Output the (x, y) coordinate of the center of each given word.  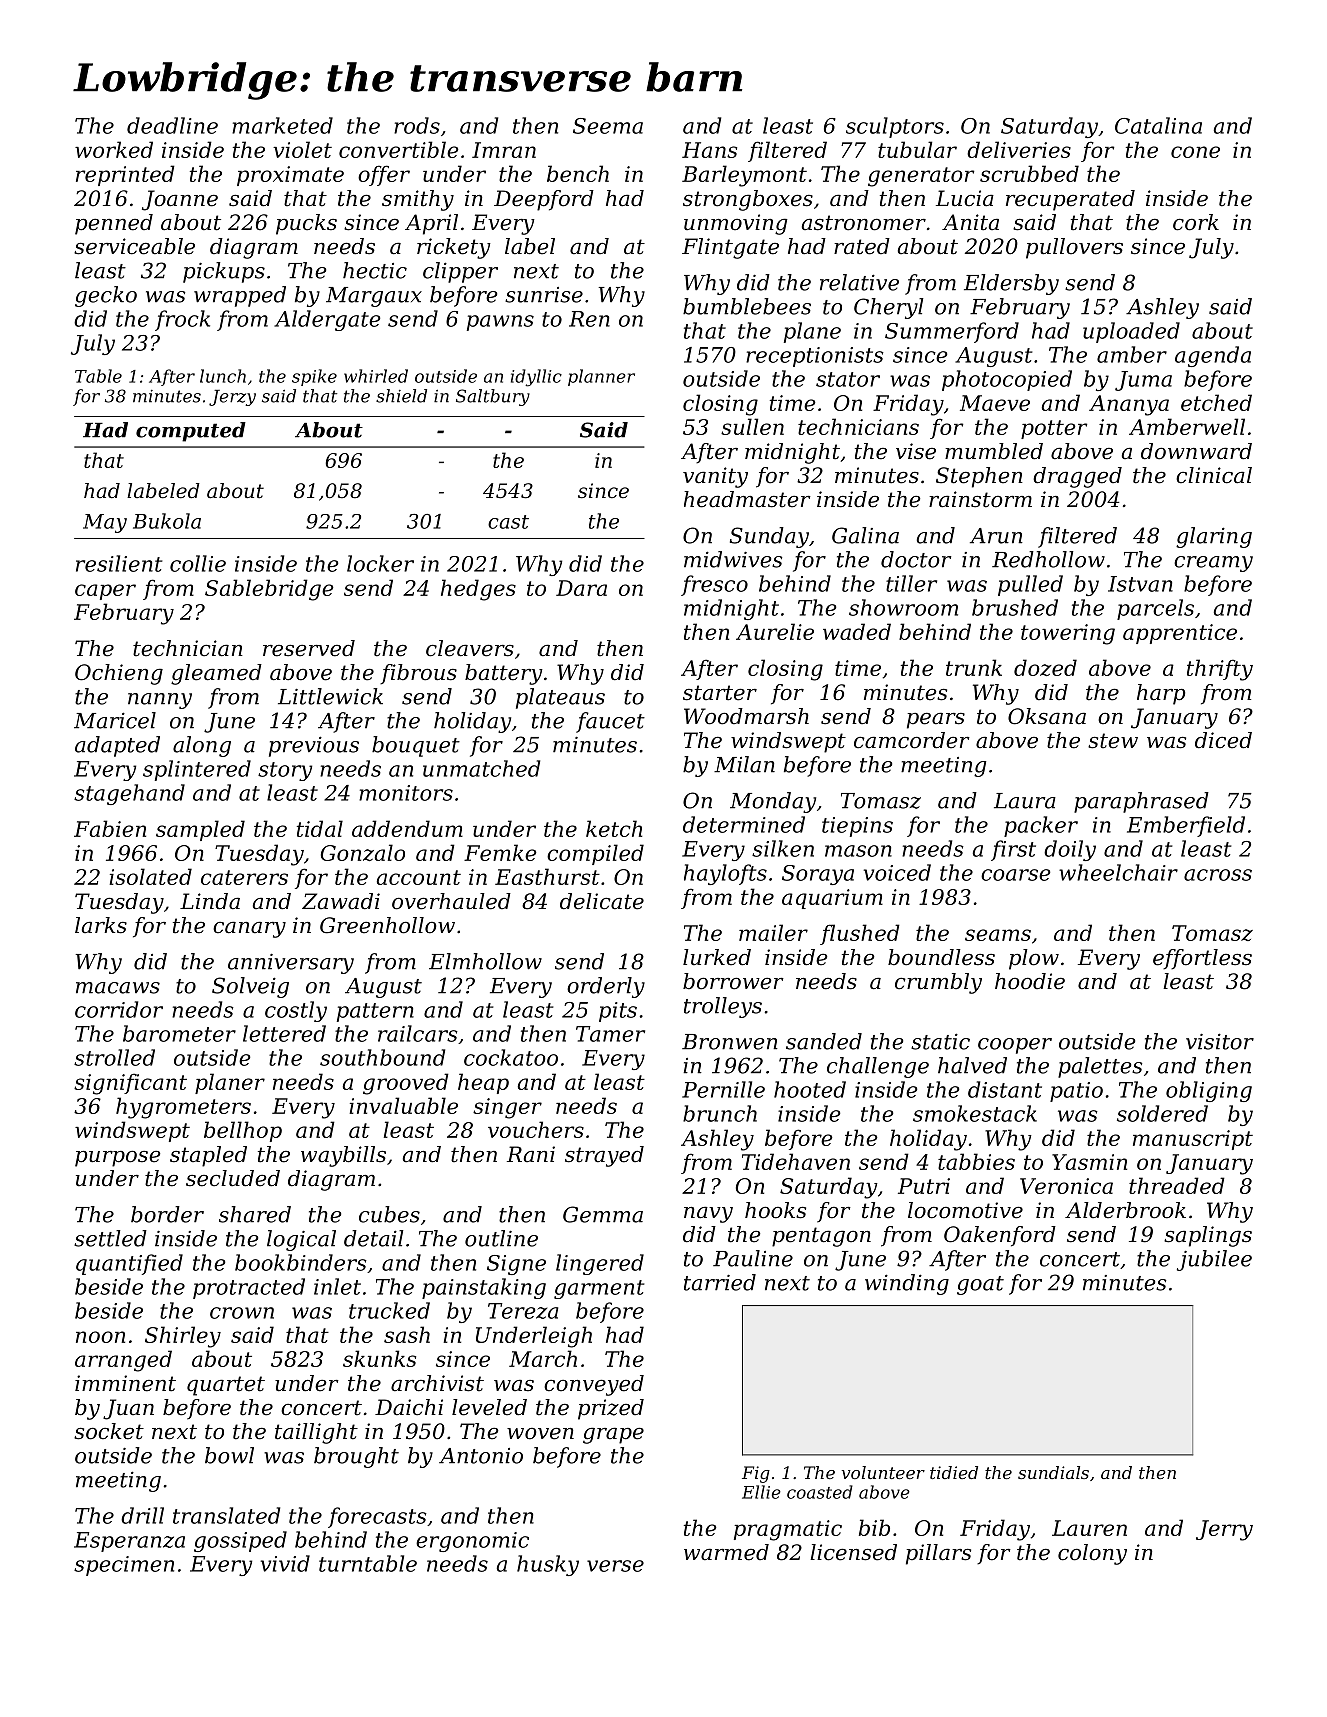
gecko (106, 296)
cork (1196, 222)
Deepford (544, 200)
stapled (208, 1156)
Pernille (723, 1089)
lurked (717, 957)
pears (936, 721)
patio (1076, 1092)
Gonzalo (363, 852)
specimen (124, 1566)
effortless (1202, 959)
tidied (954, 1472)
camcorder (912, 740)
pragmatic (788, 1530)
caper (105, 592)
